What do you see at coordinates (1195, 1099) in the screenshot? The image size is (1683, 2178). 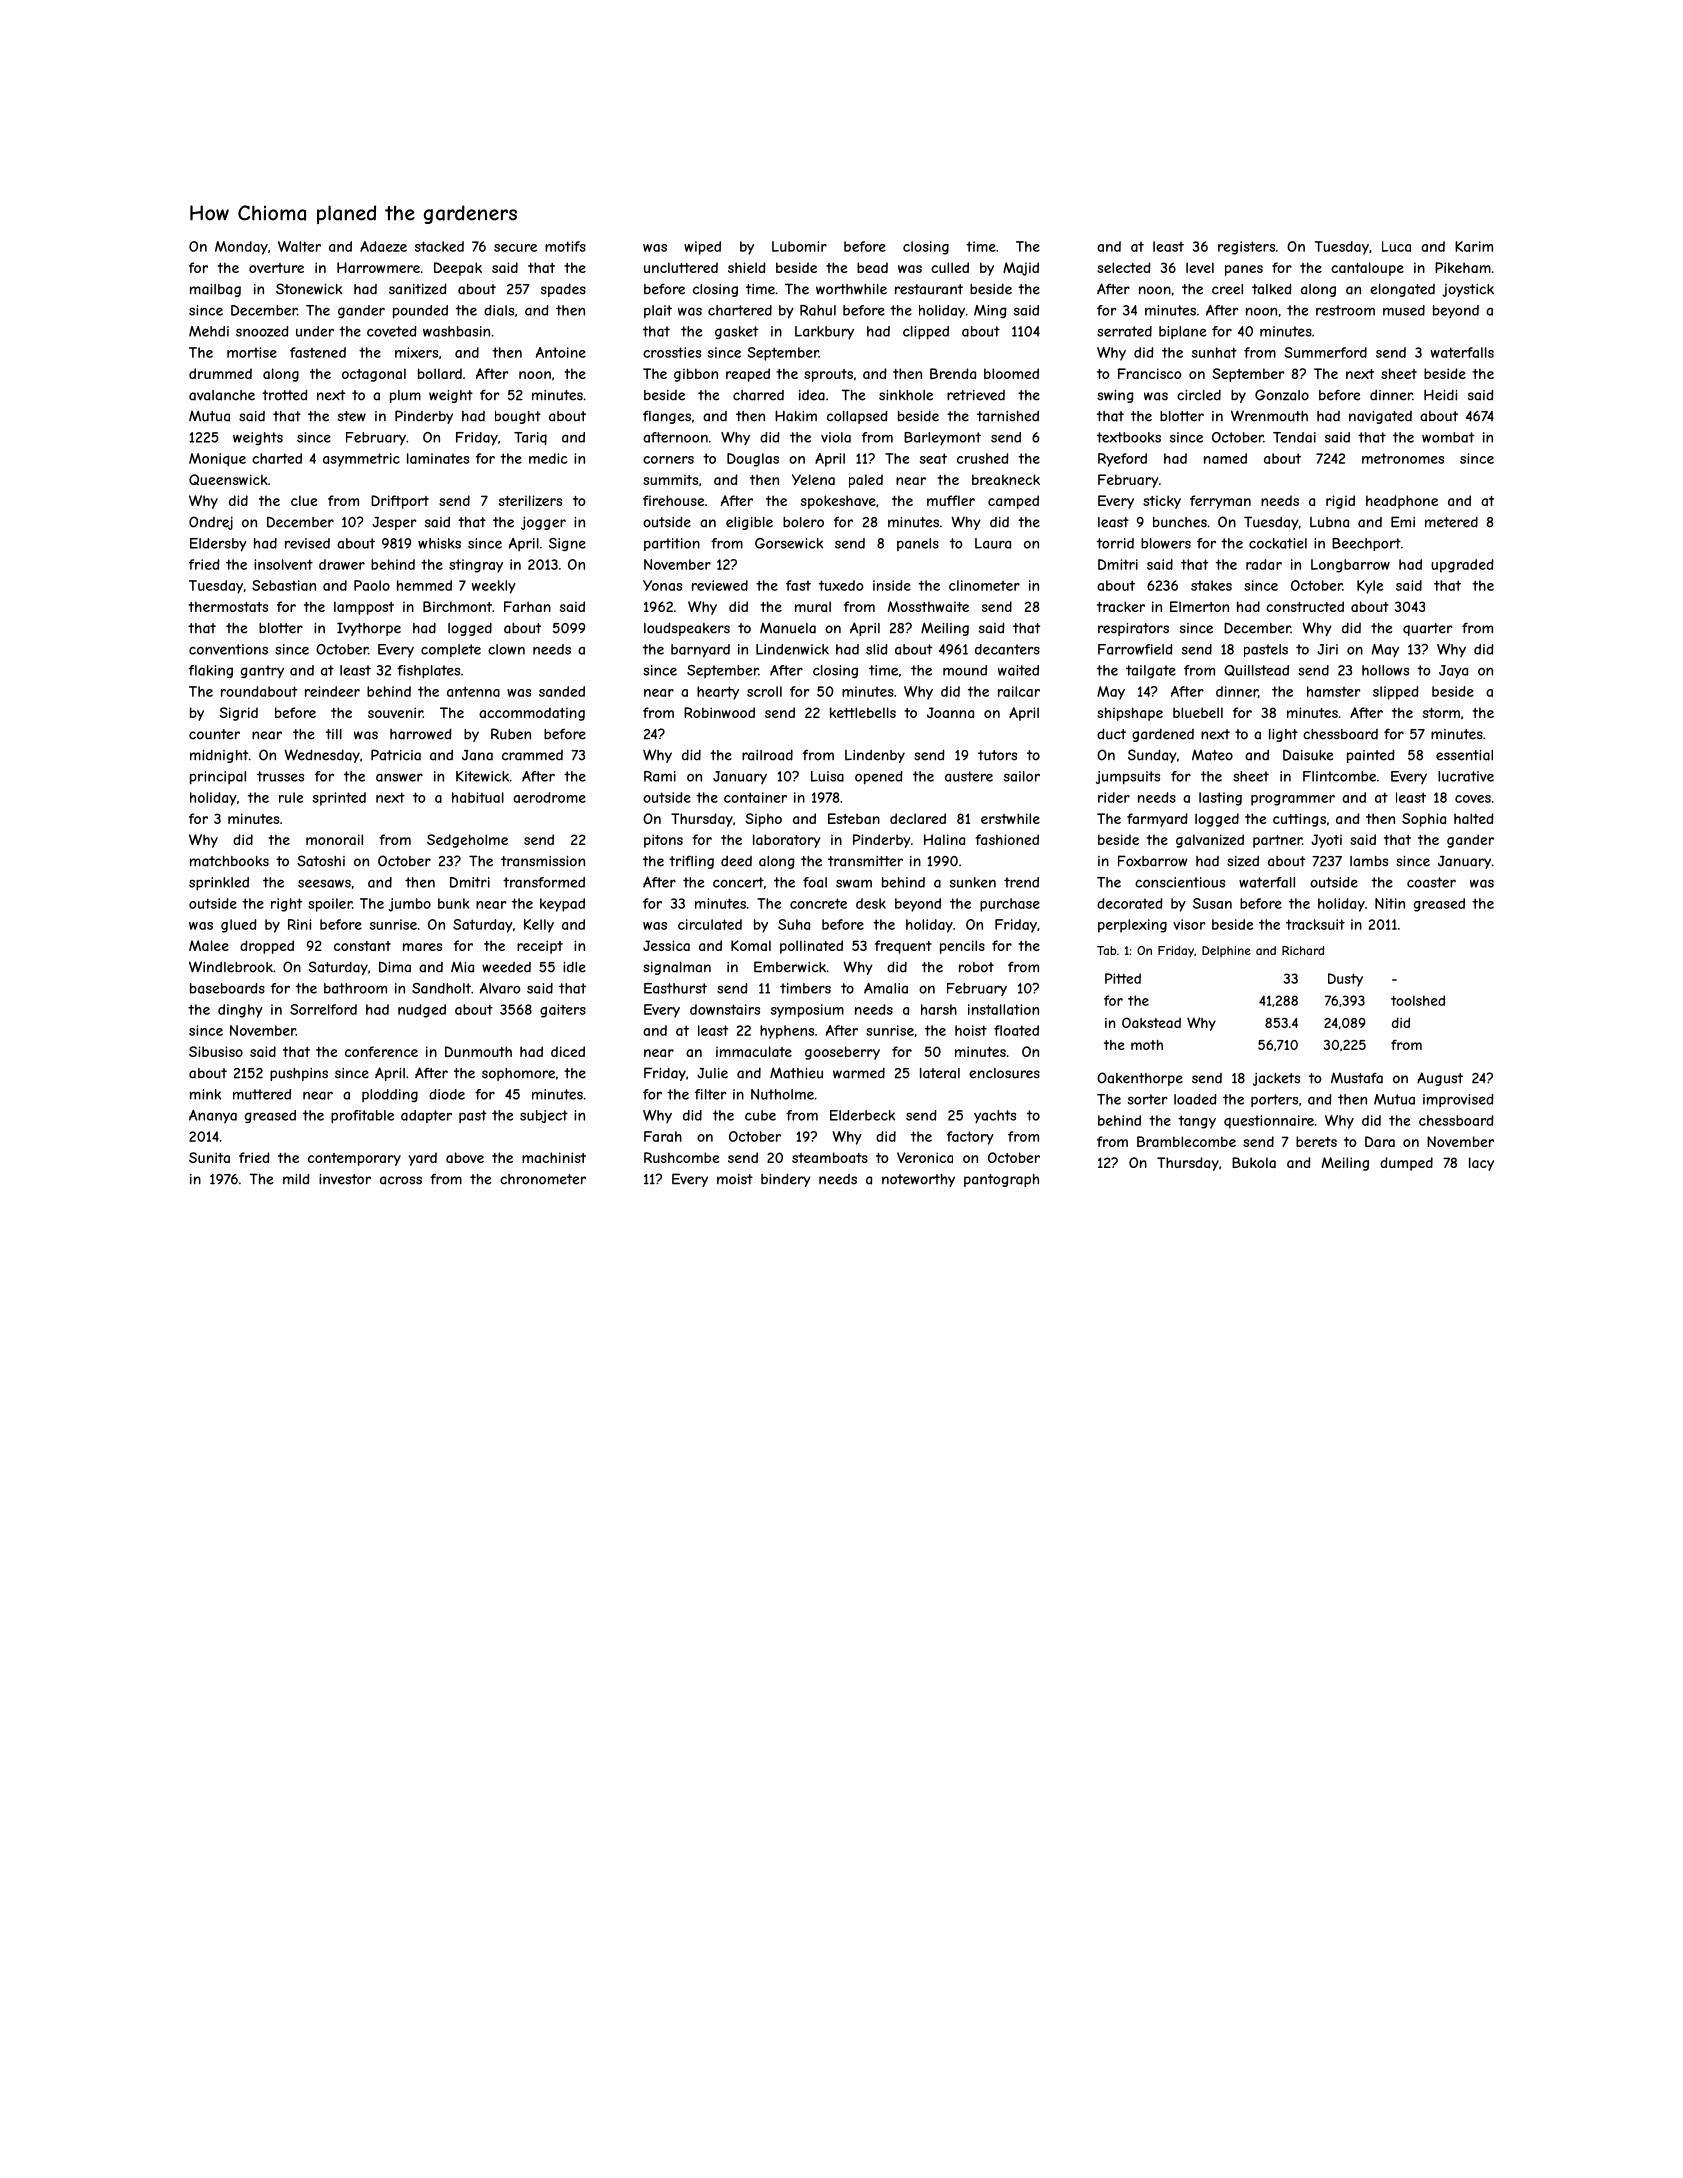 I see `loaded` at bounding box center [1195, 1099].
